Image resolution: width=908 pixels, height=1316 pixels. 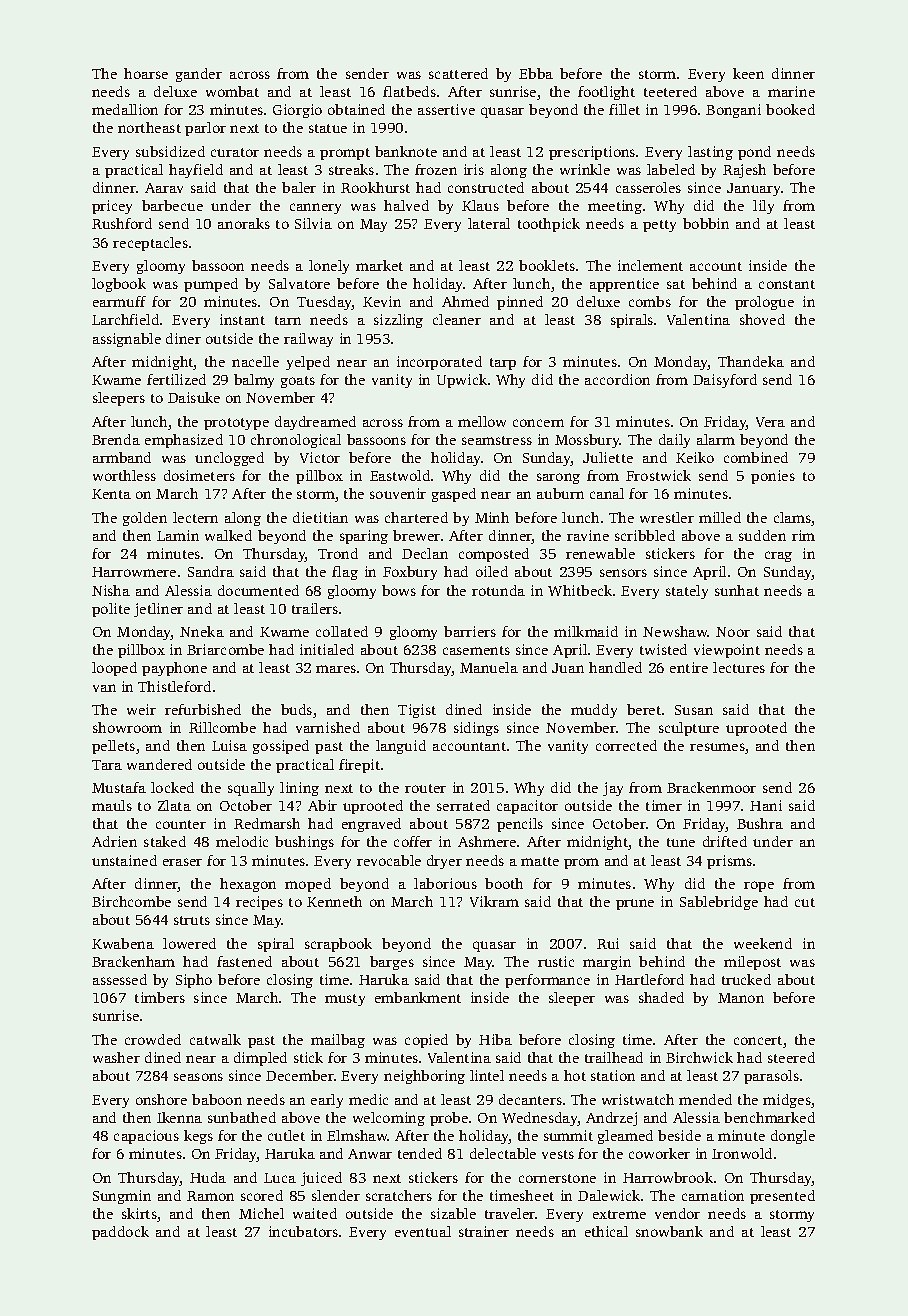 I want to click on capacious, so click(x=146, y=1137).
